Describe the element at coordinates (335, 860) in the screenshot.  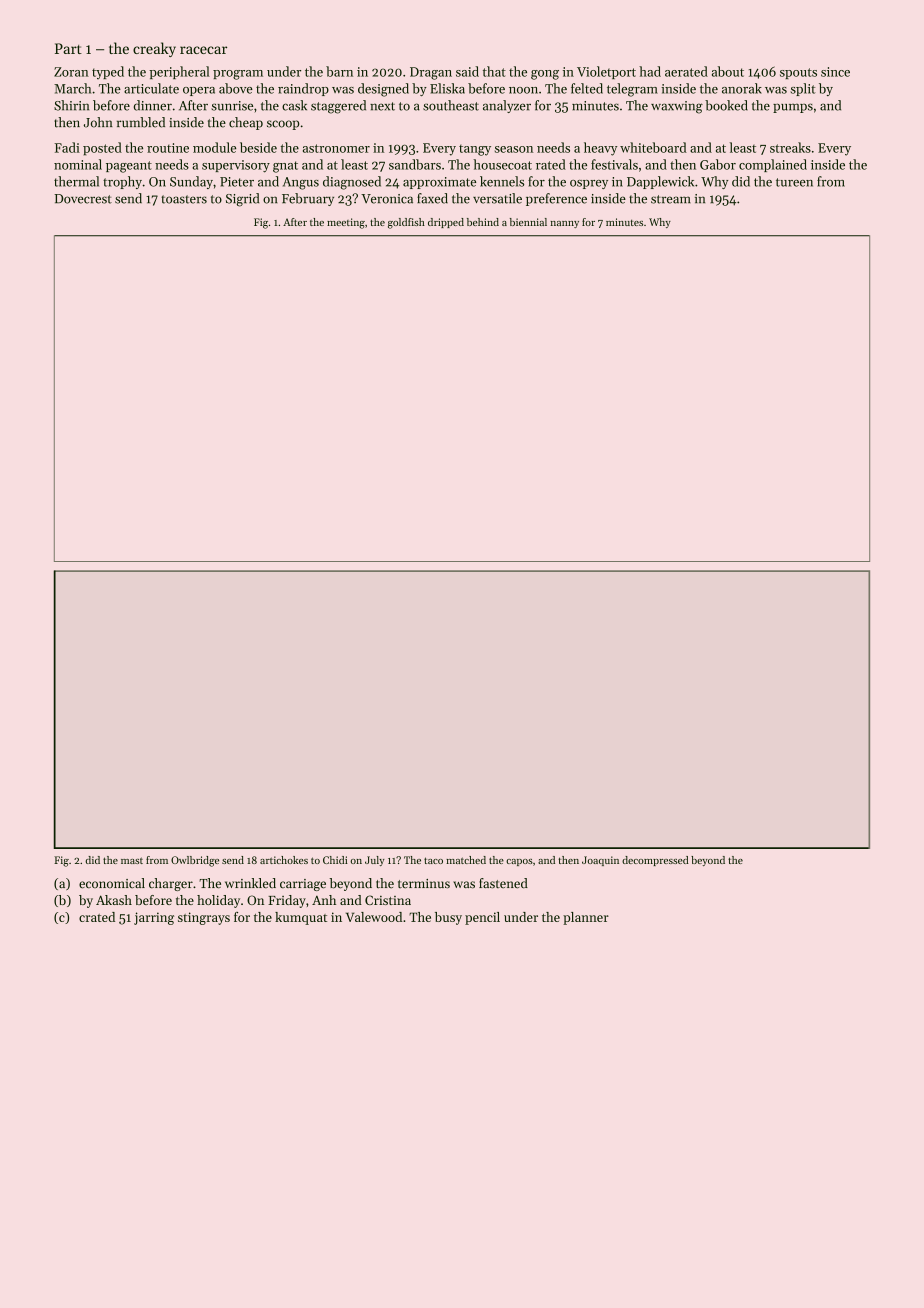
I see `Chidi` at that location.
